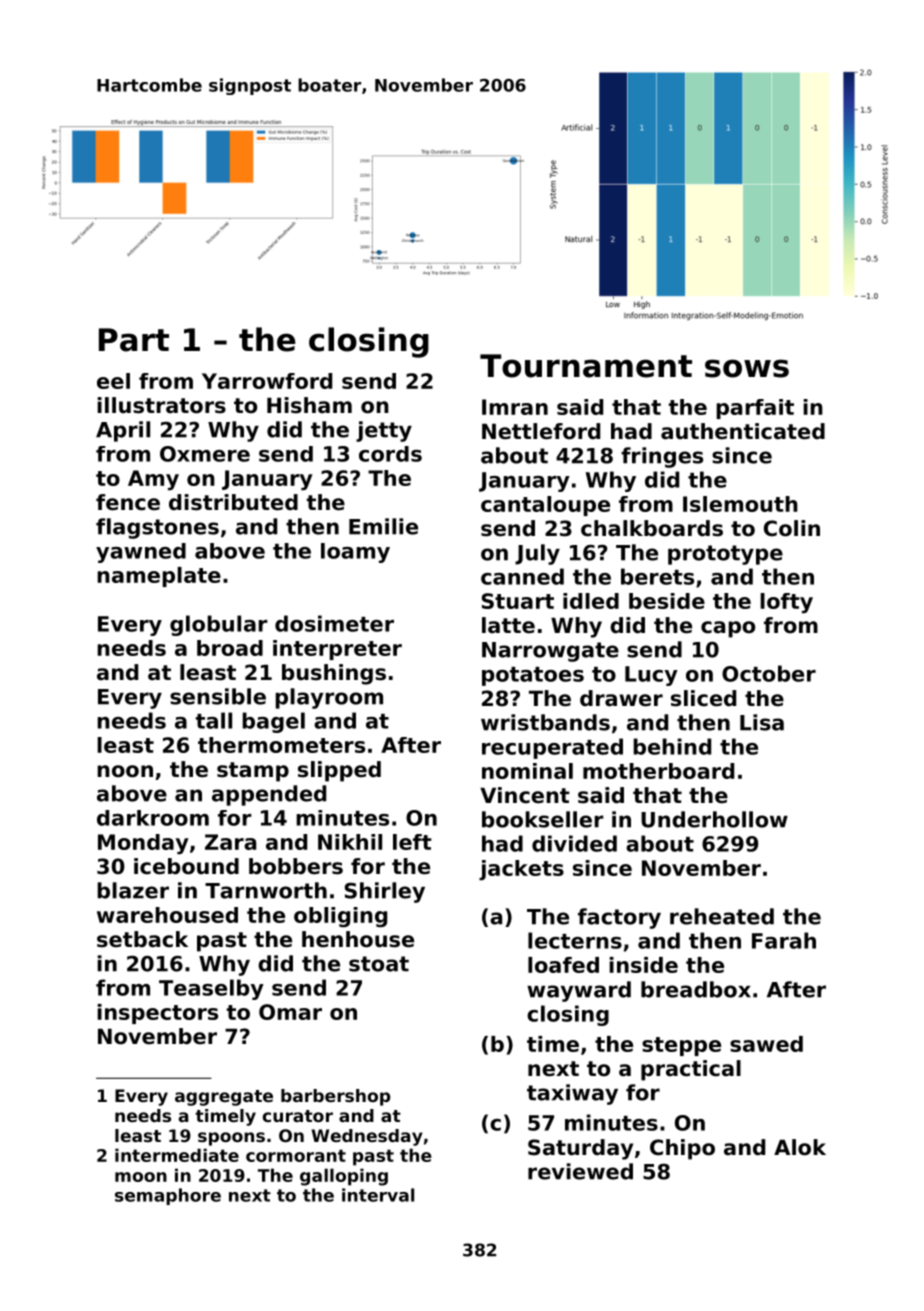  Describe the element at coordinates (586, 366) in the screenshot. I see `Tournament` at that location.
